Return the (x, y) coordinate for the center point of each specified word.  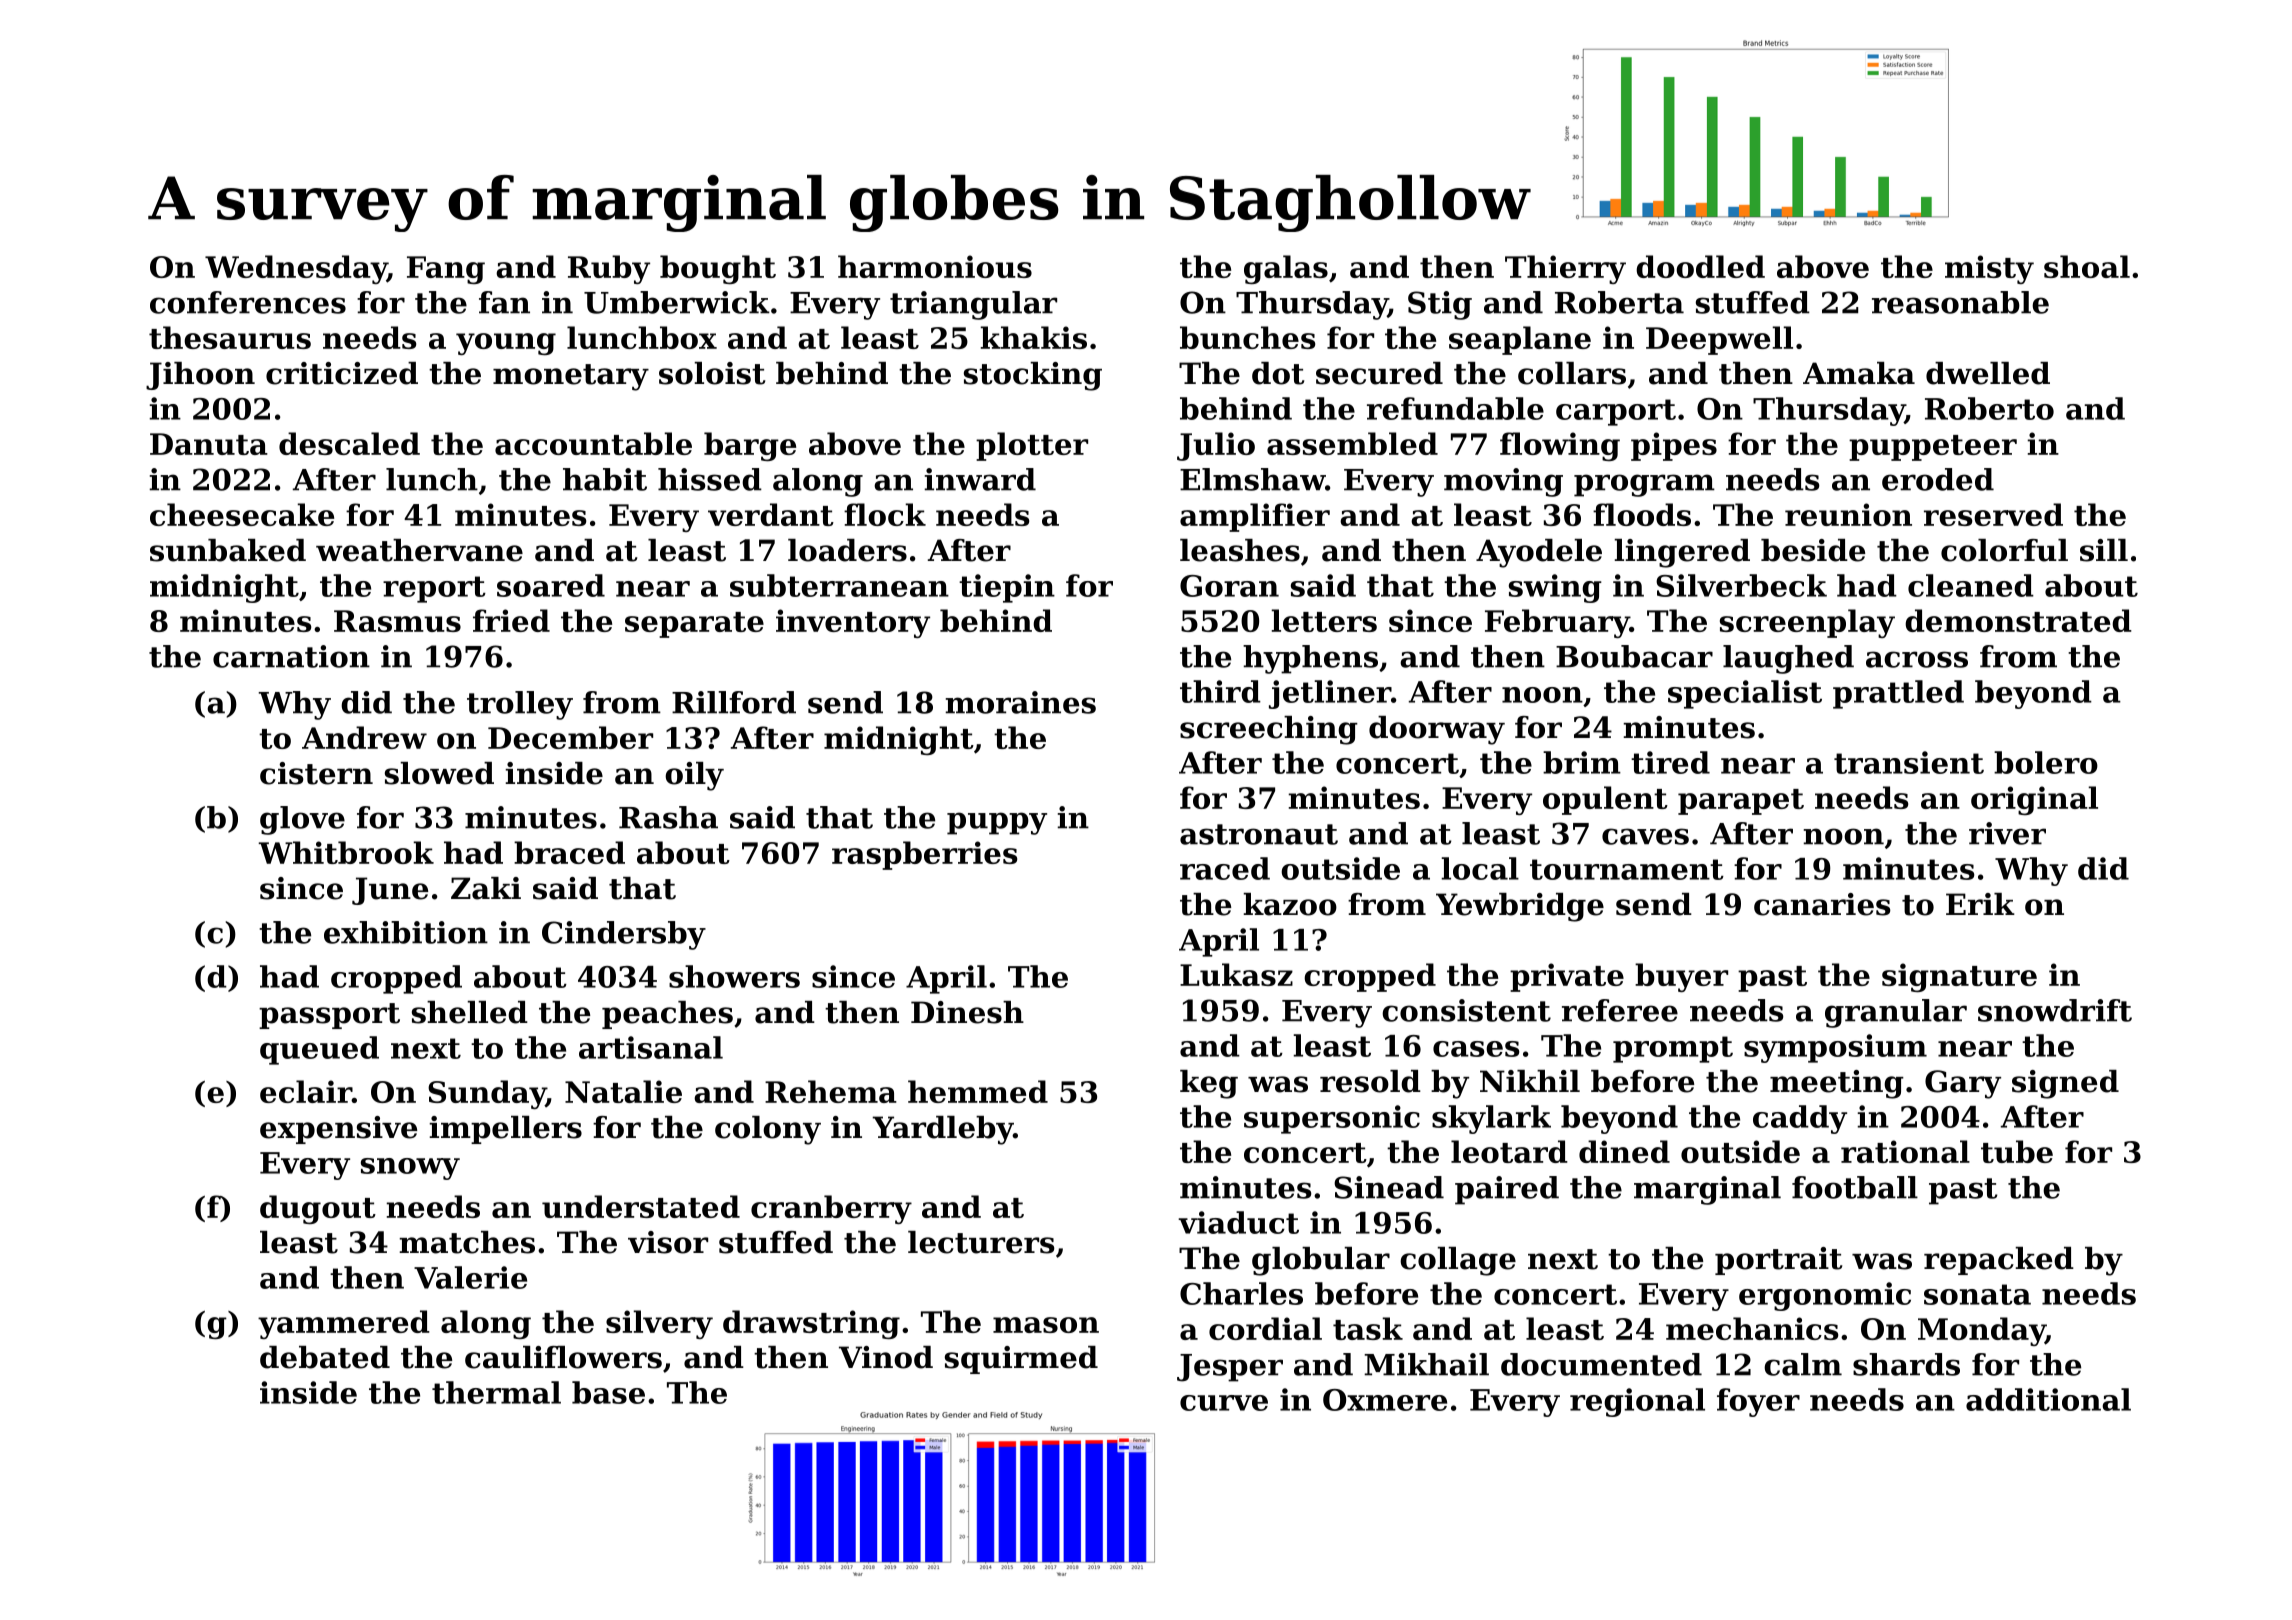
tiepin (1007, 588)
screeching (1269, 730)
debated (325, 1357)
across (1917, 659)
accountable (593, 443)
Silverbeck (1741, 585)
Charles (1241, 1293)
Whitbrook (346, 852)
